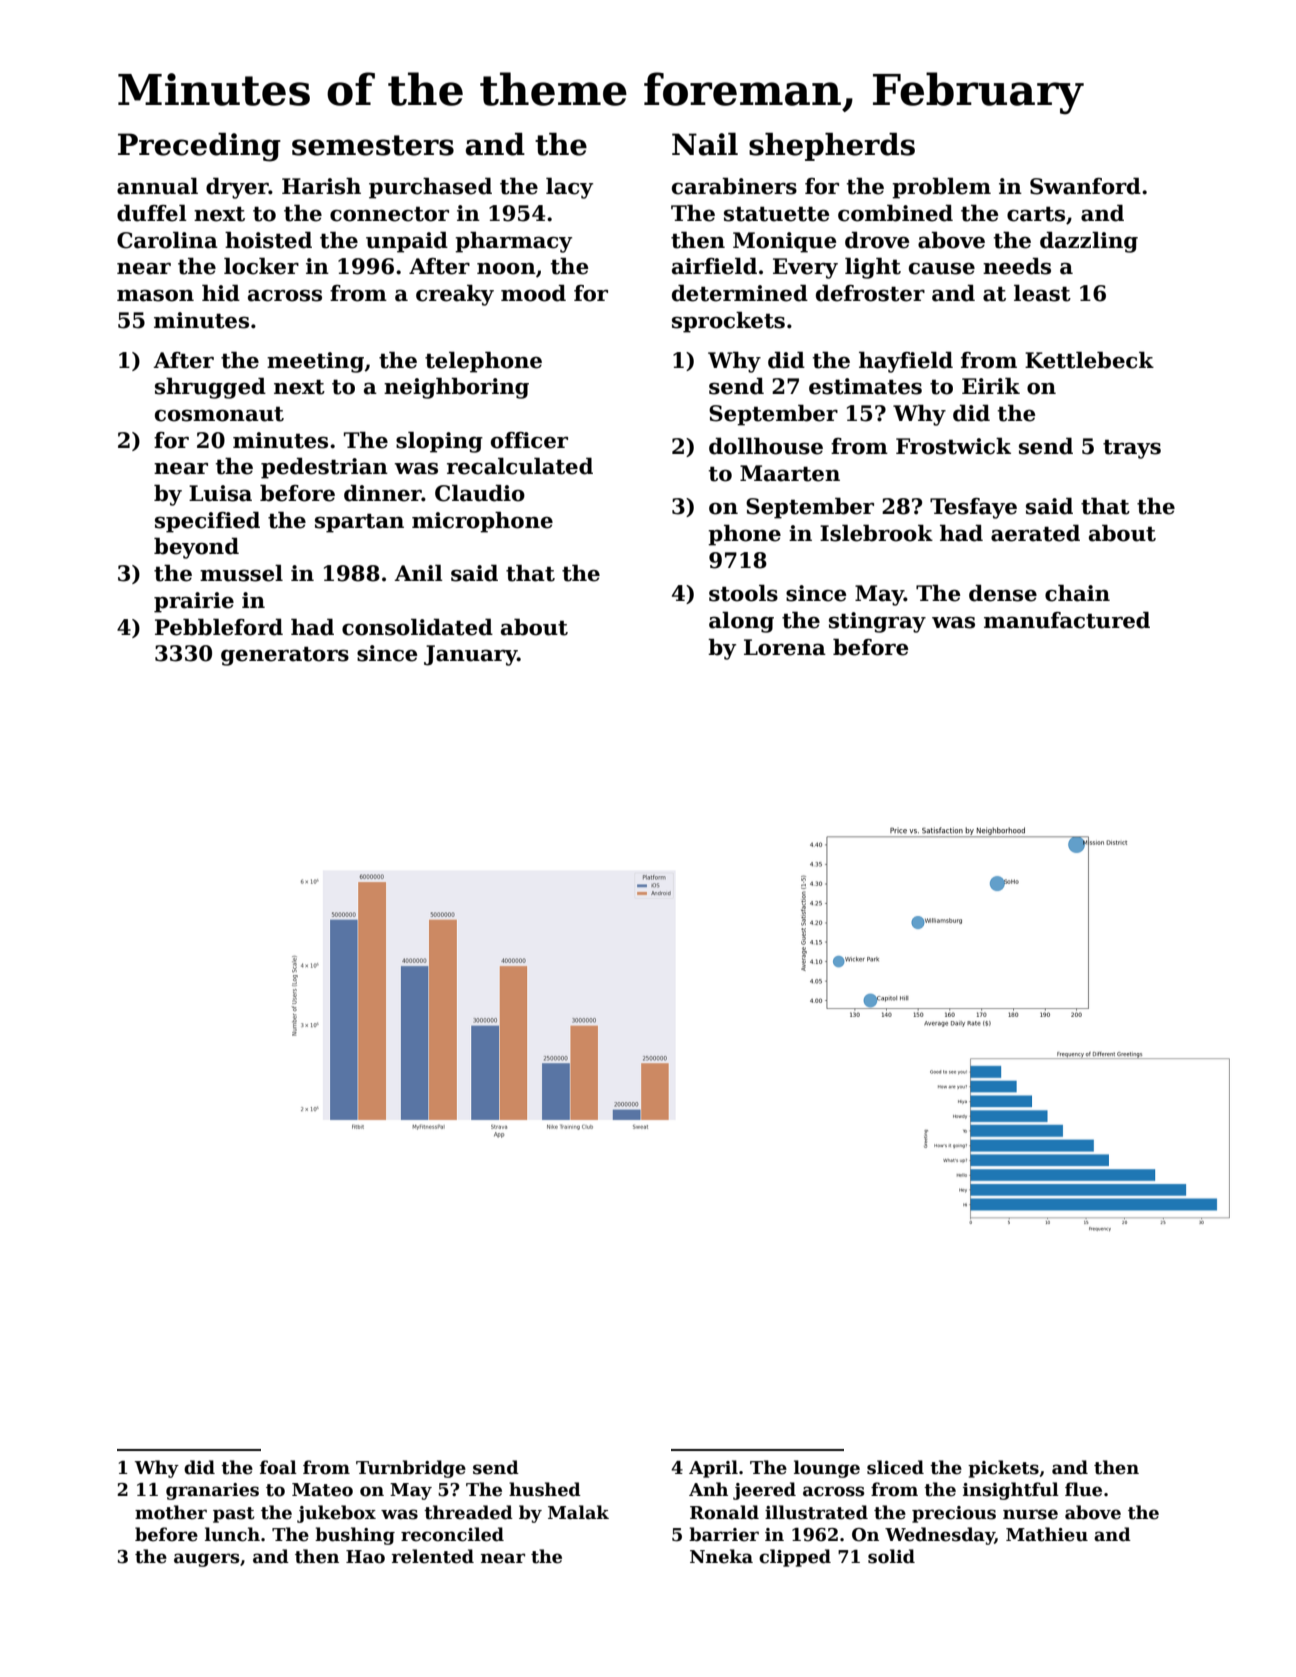 This image has width=1296, height=1677. Describe the element at coordinates (237, 188) in the image. I see `dryer` at that location.
